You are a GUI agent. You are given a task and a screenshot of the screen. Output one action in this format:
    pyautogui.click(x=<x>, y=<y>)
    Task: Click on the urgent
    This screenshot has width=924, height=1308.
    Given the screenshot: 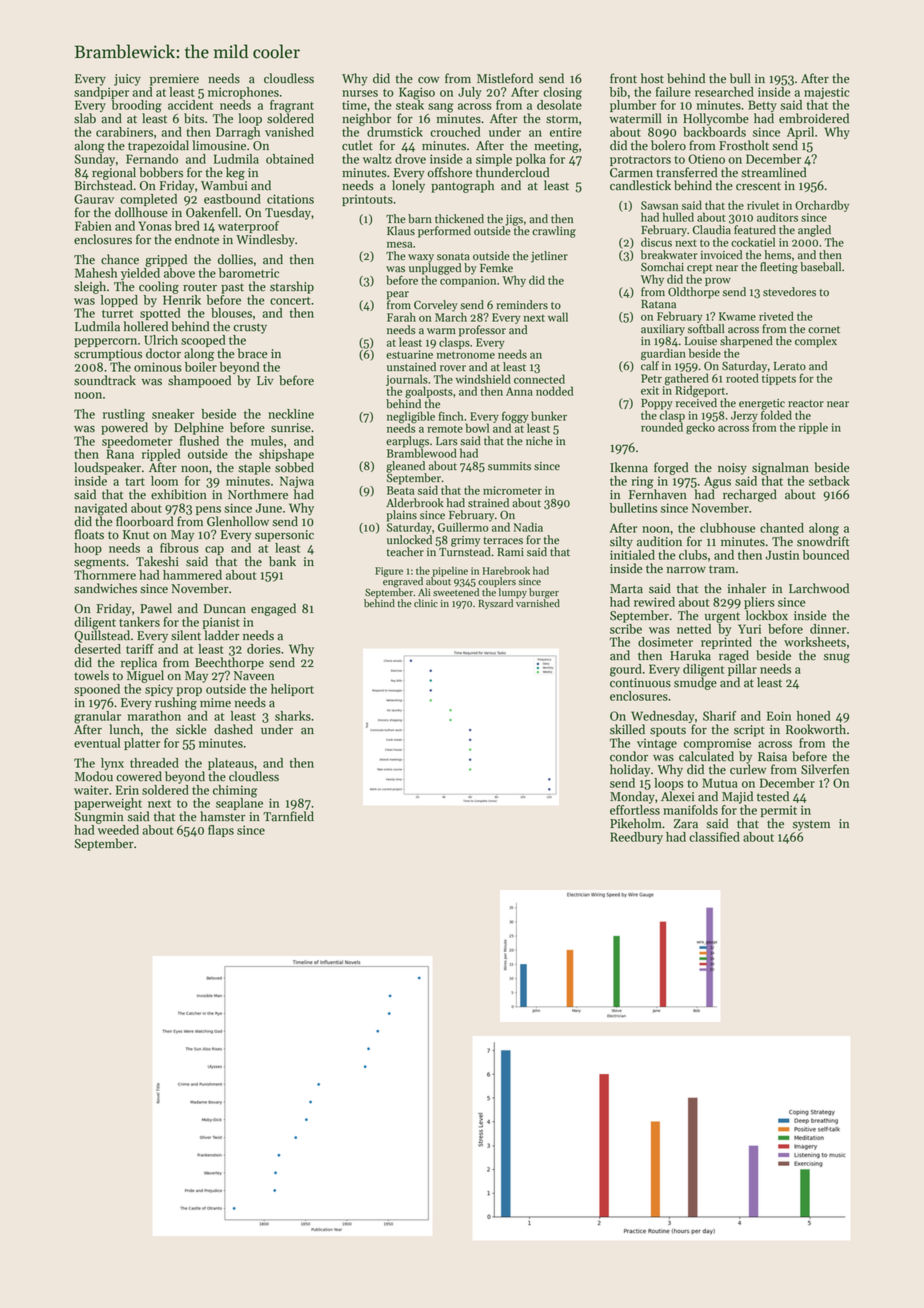 What is the action you would take?
    pyautogui.click(x=722, y=617)
